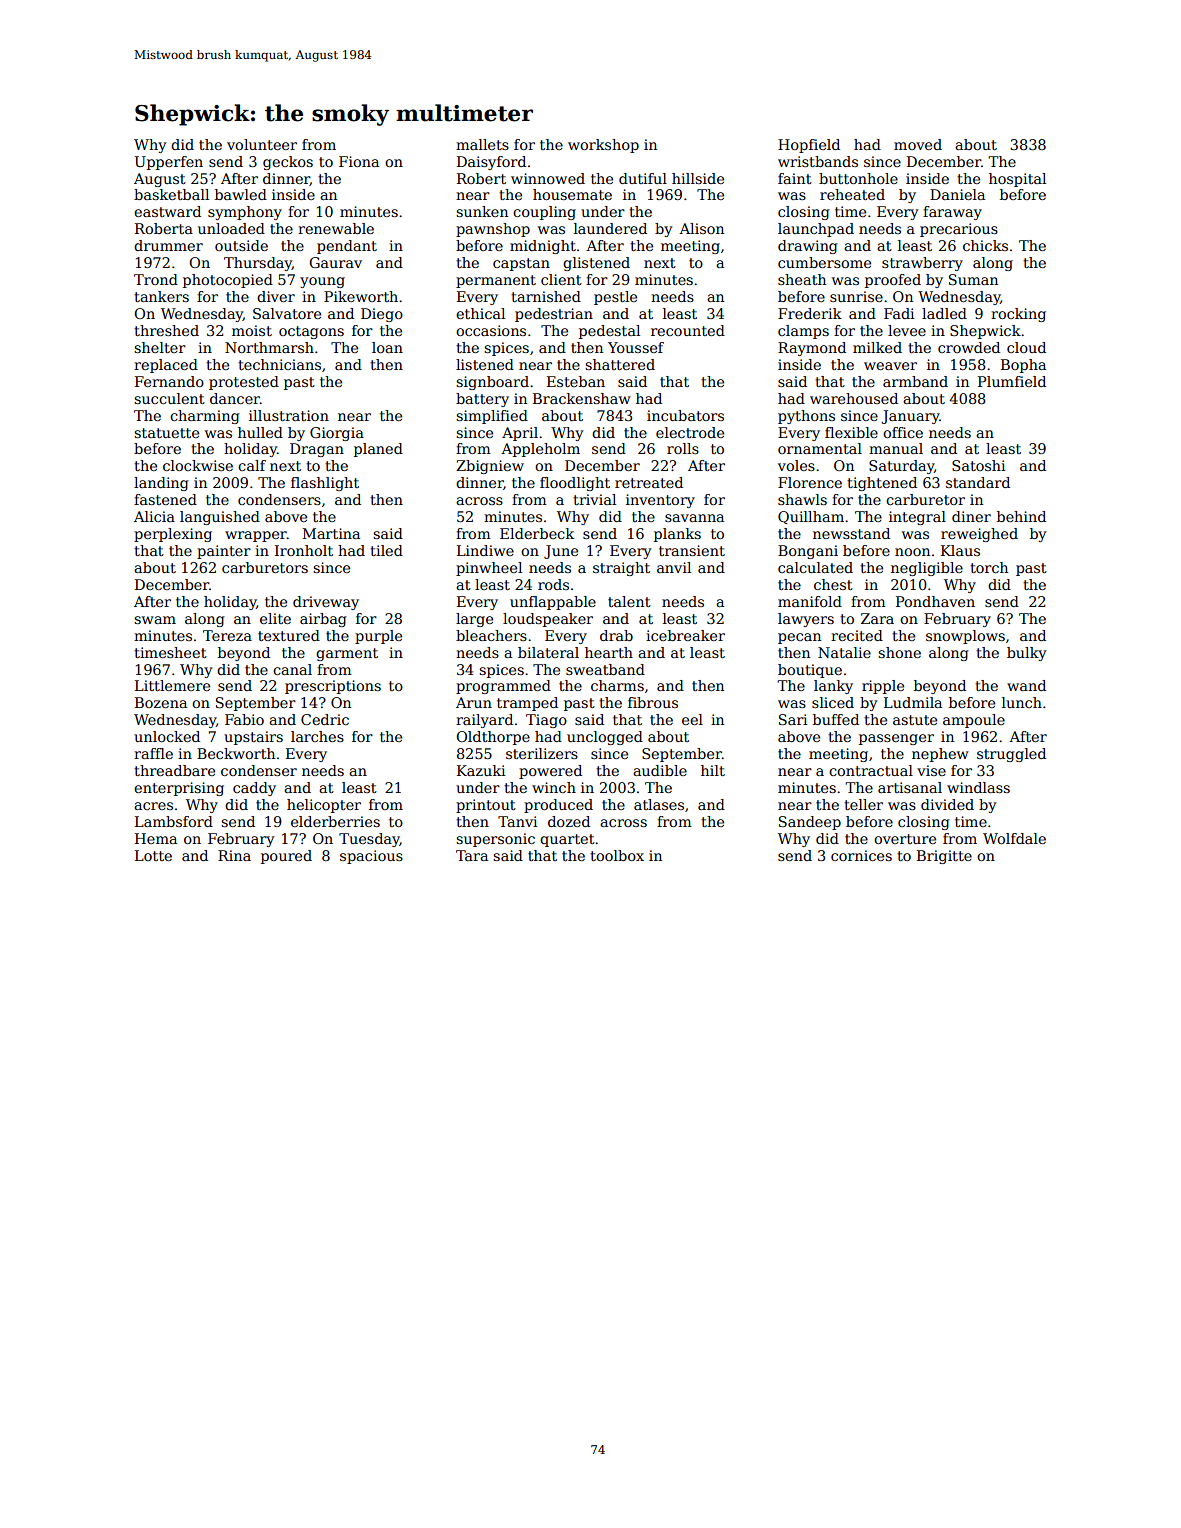 The width and height of the document is (1181, 1528). What do you see at coordinates (262, 144) in the document?
I see `volunteer` at bounding box center [262, 144].
